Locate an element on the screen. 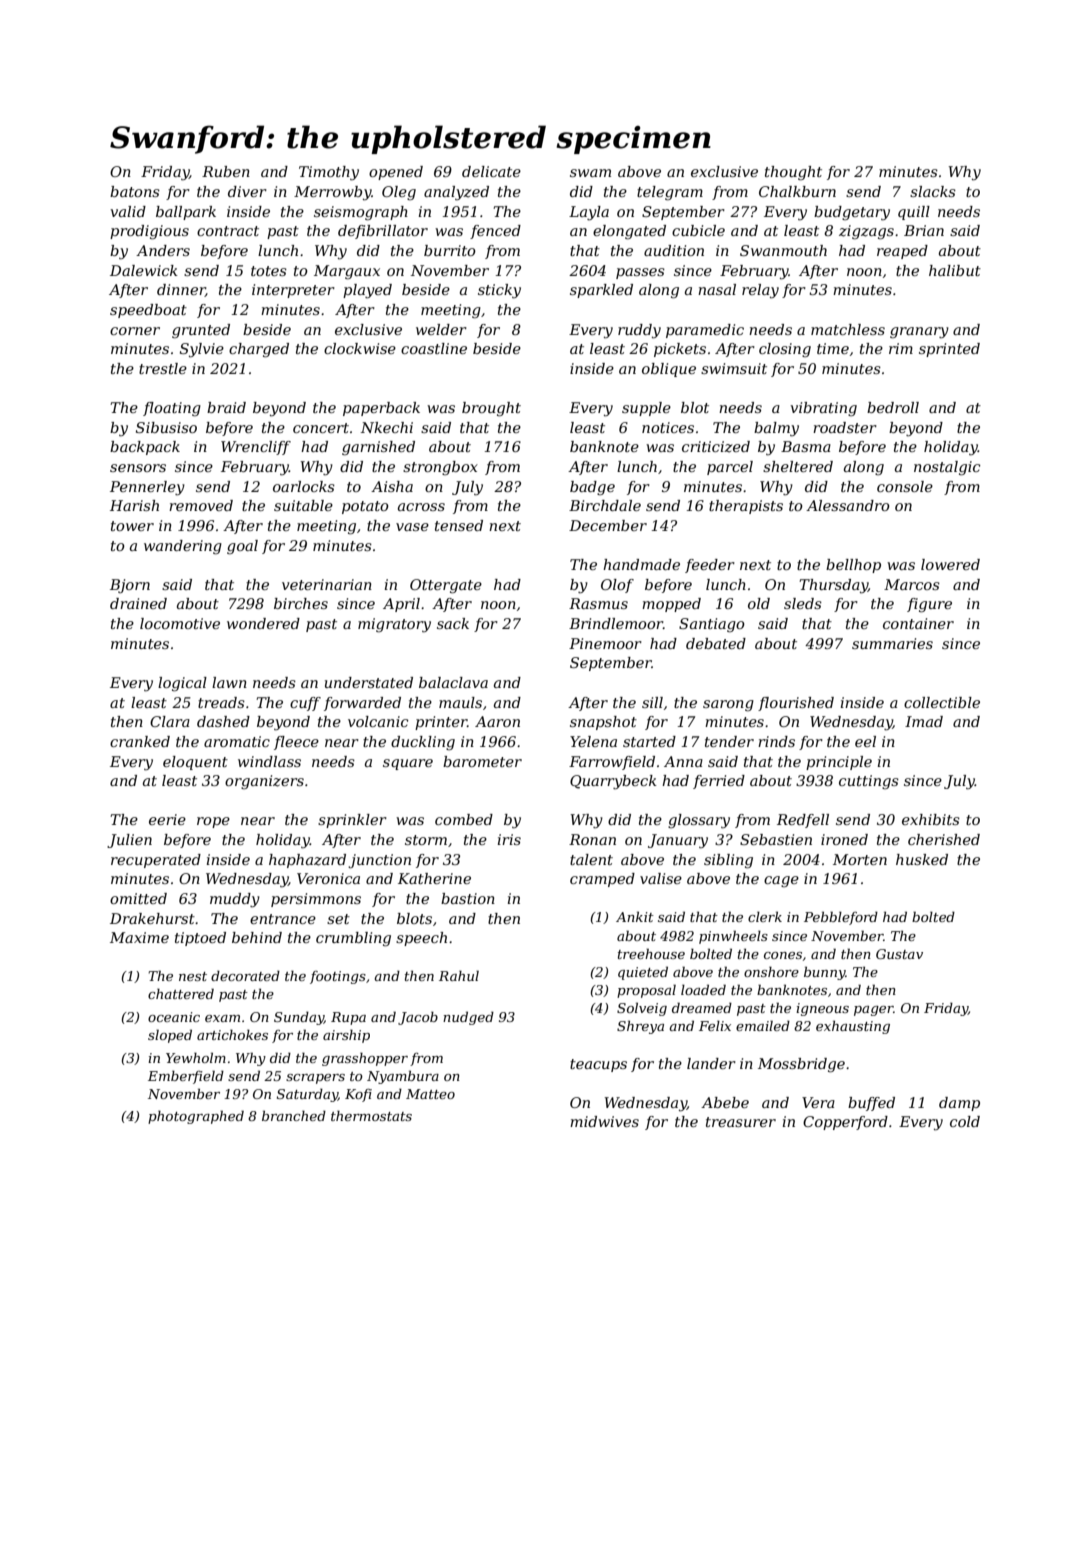 Image resolution: width=1091 pixels, height=1542 pixels. lowered is located at coordinates (950, 564).
